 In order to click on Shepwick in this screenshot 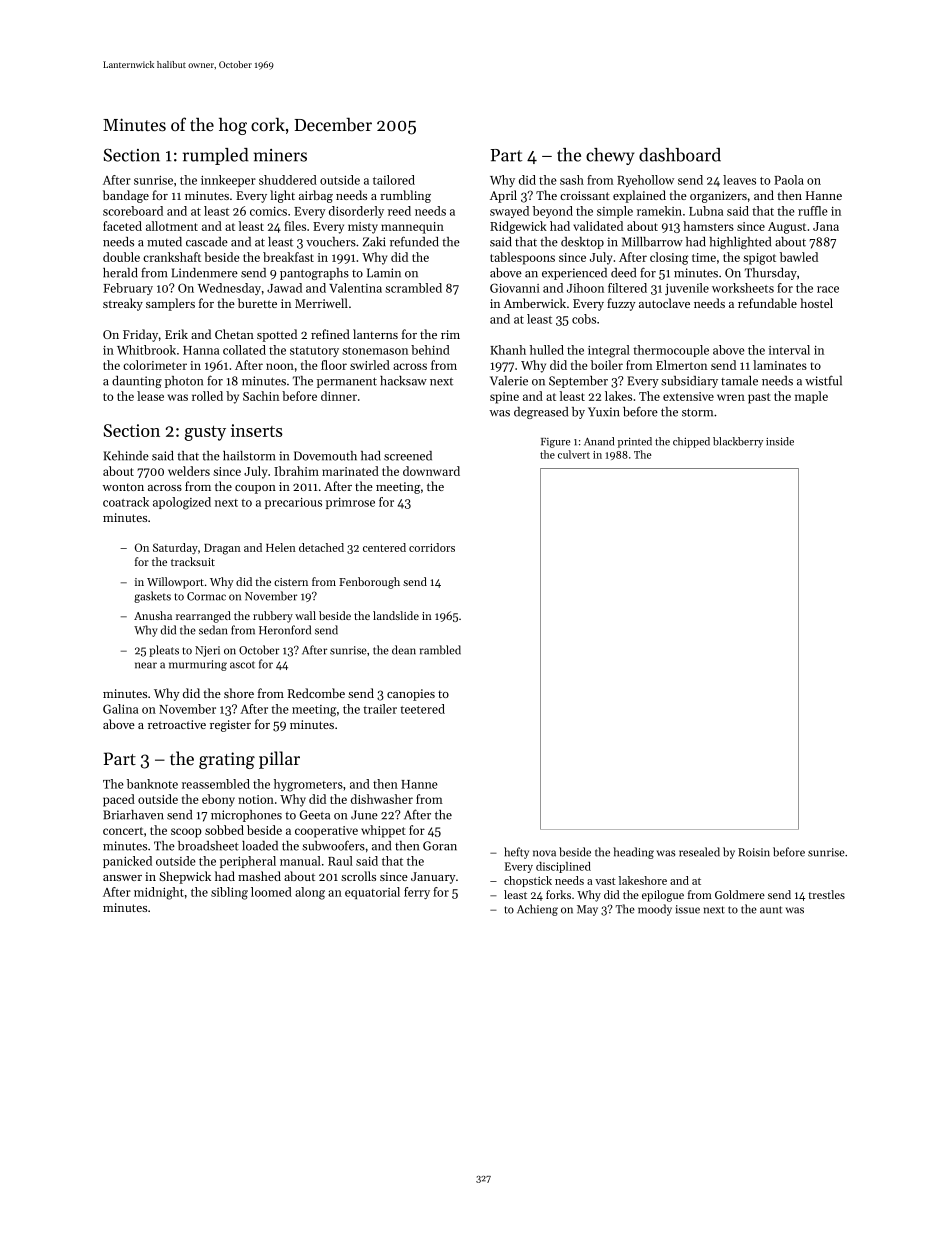, I will do `click(185, 877)`.
